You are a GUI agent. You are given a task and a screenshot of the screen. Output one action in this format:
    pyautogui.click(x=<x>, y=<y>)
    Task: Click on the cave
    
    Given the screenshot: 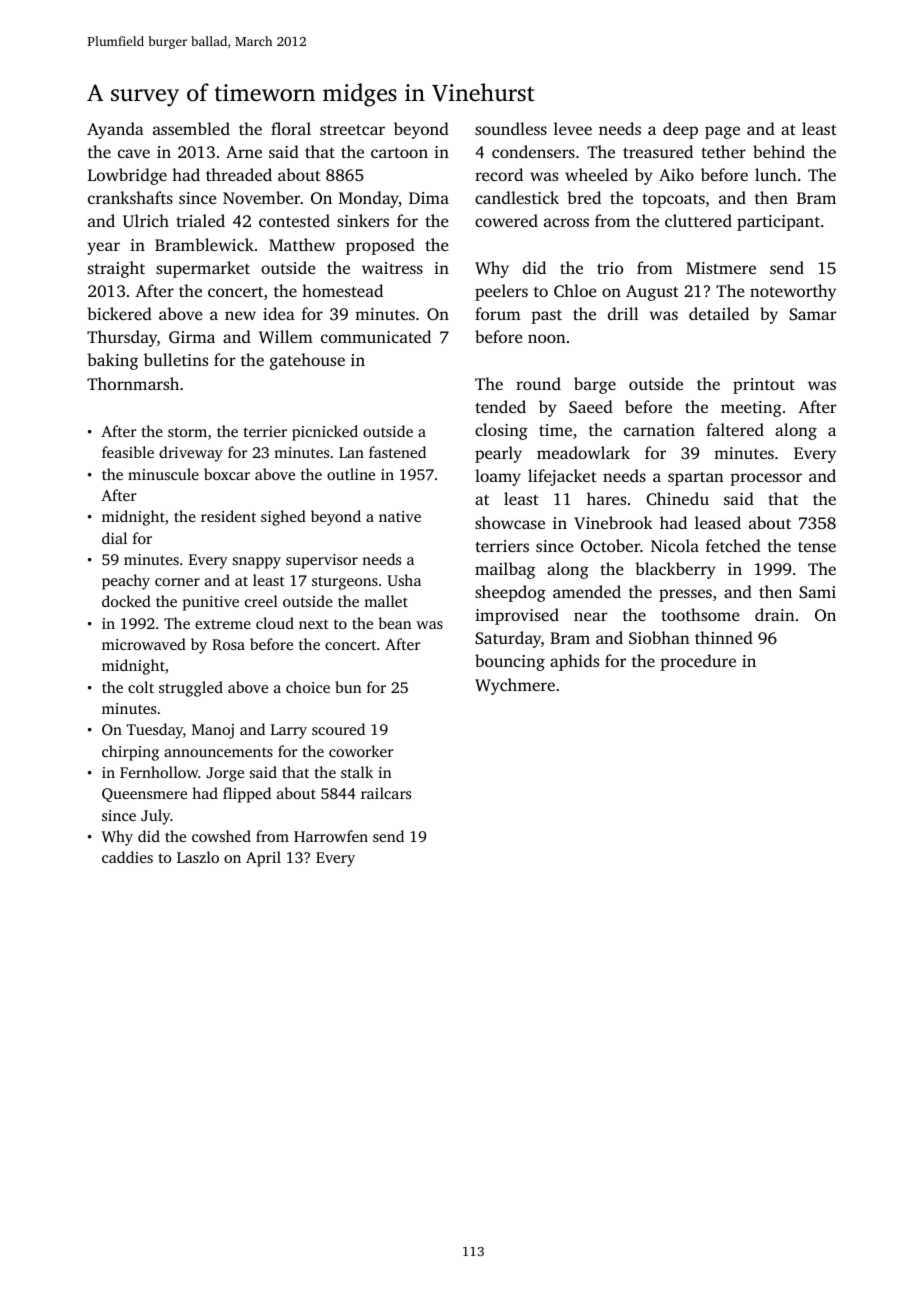 What is the action you would take?
    pyautogui.click(x=134, y=153)
